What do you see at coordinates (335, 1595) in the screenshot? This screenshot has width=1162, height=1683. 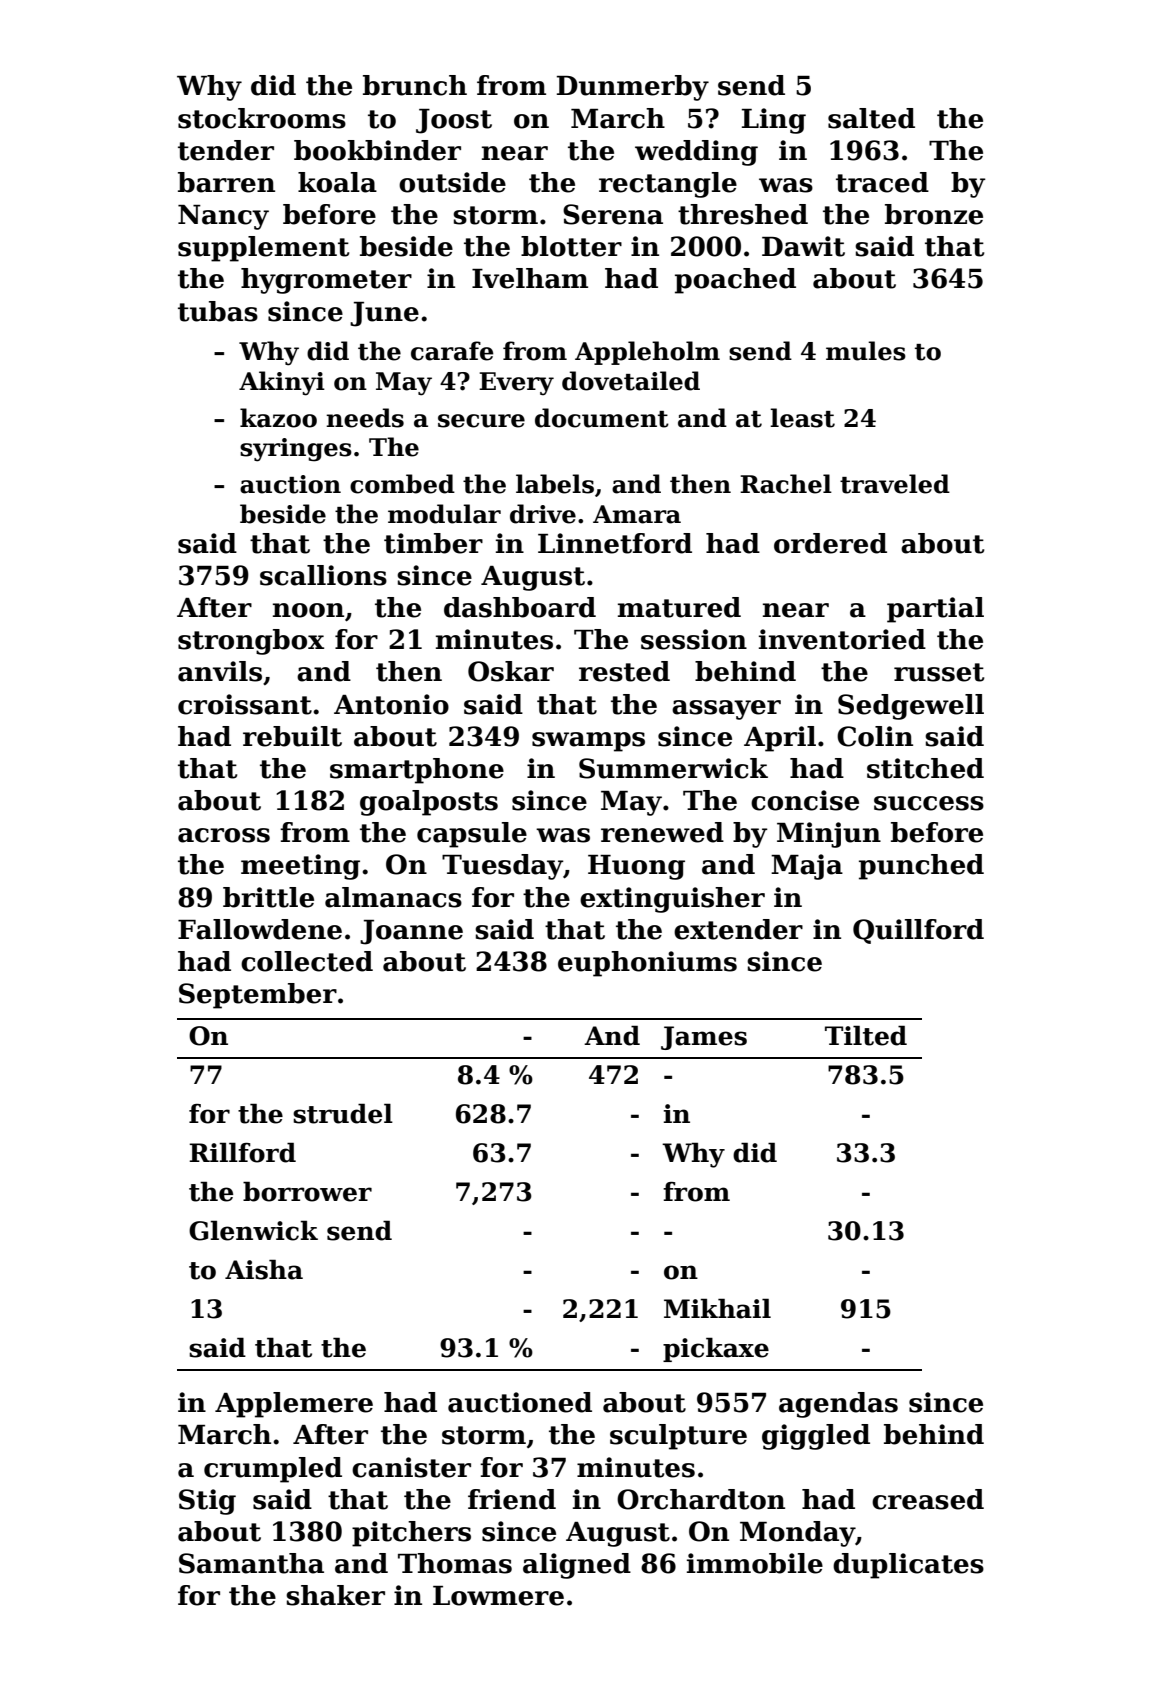 I see `shaker` at bounding box center [335, 1595].
